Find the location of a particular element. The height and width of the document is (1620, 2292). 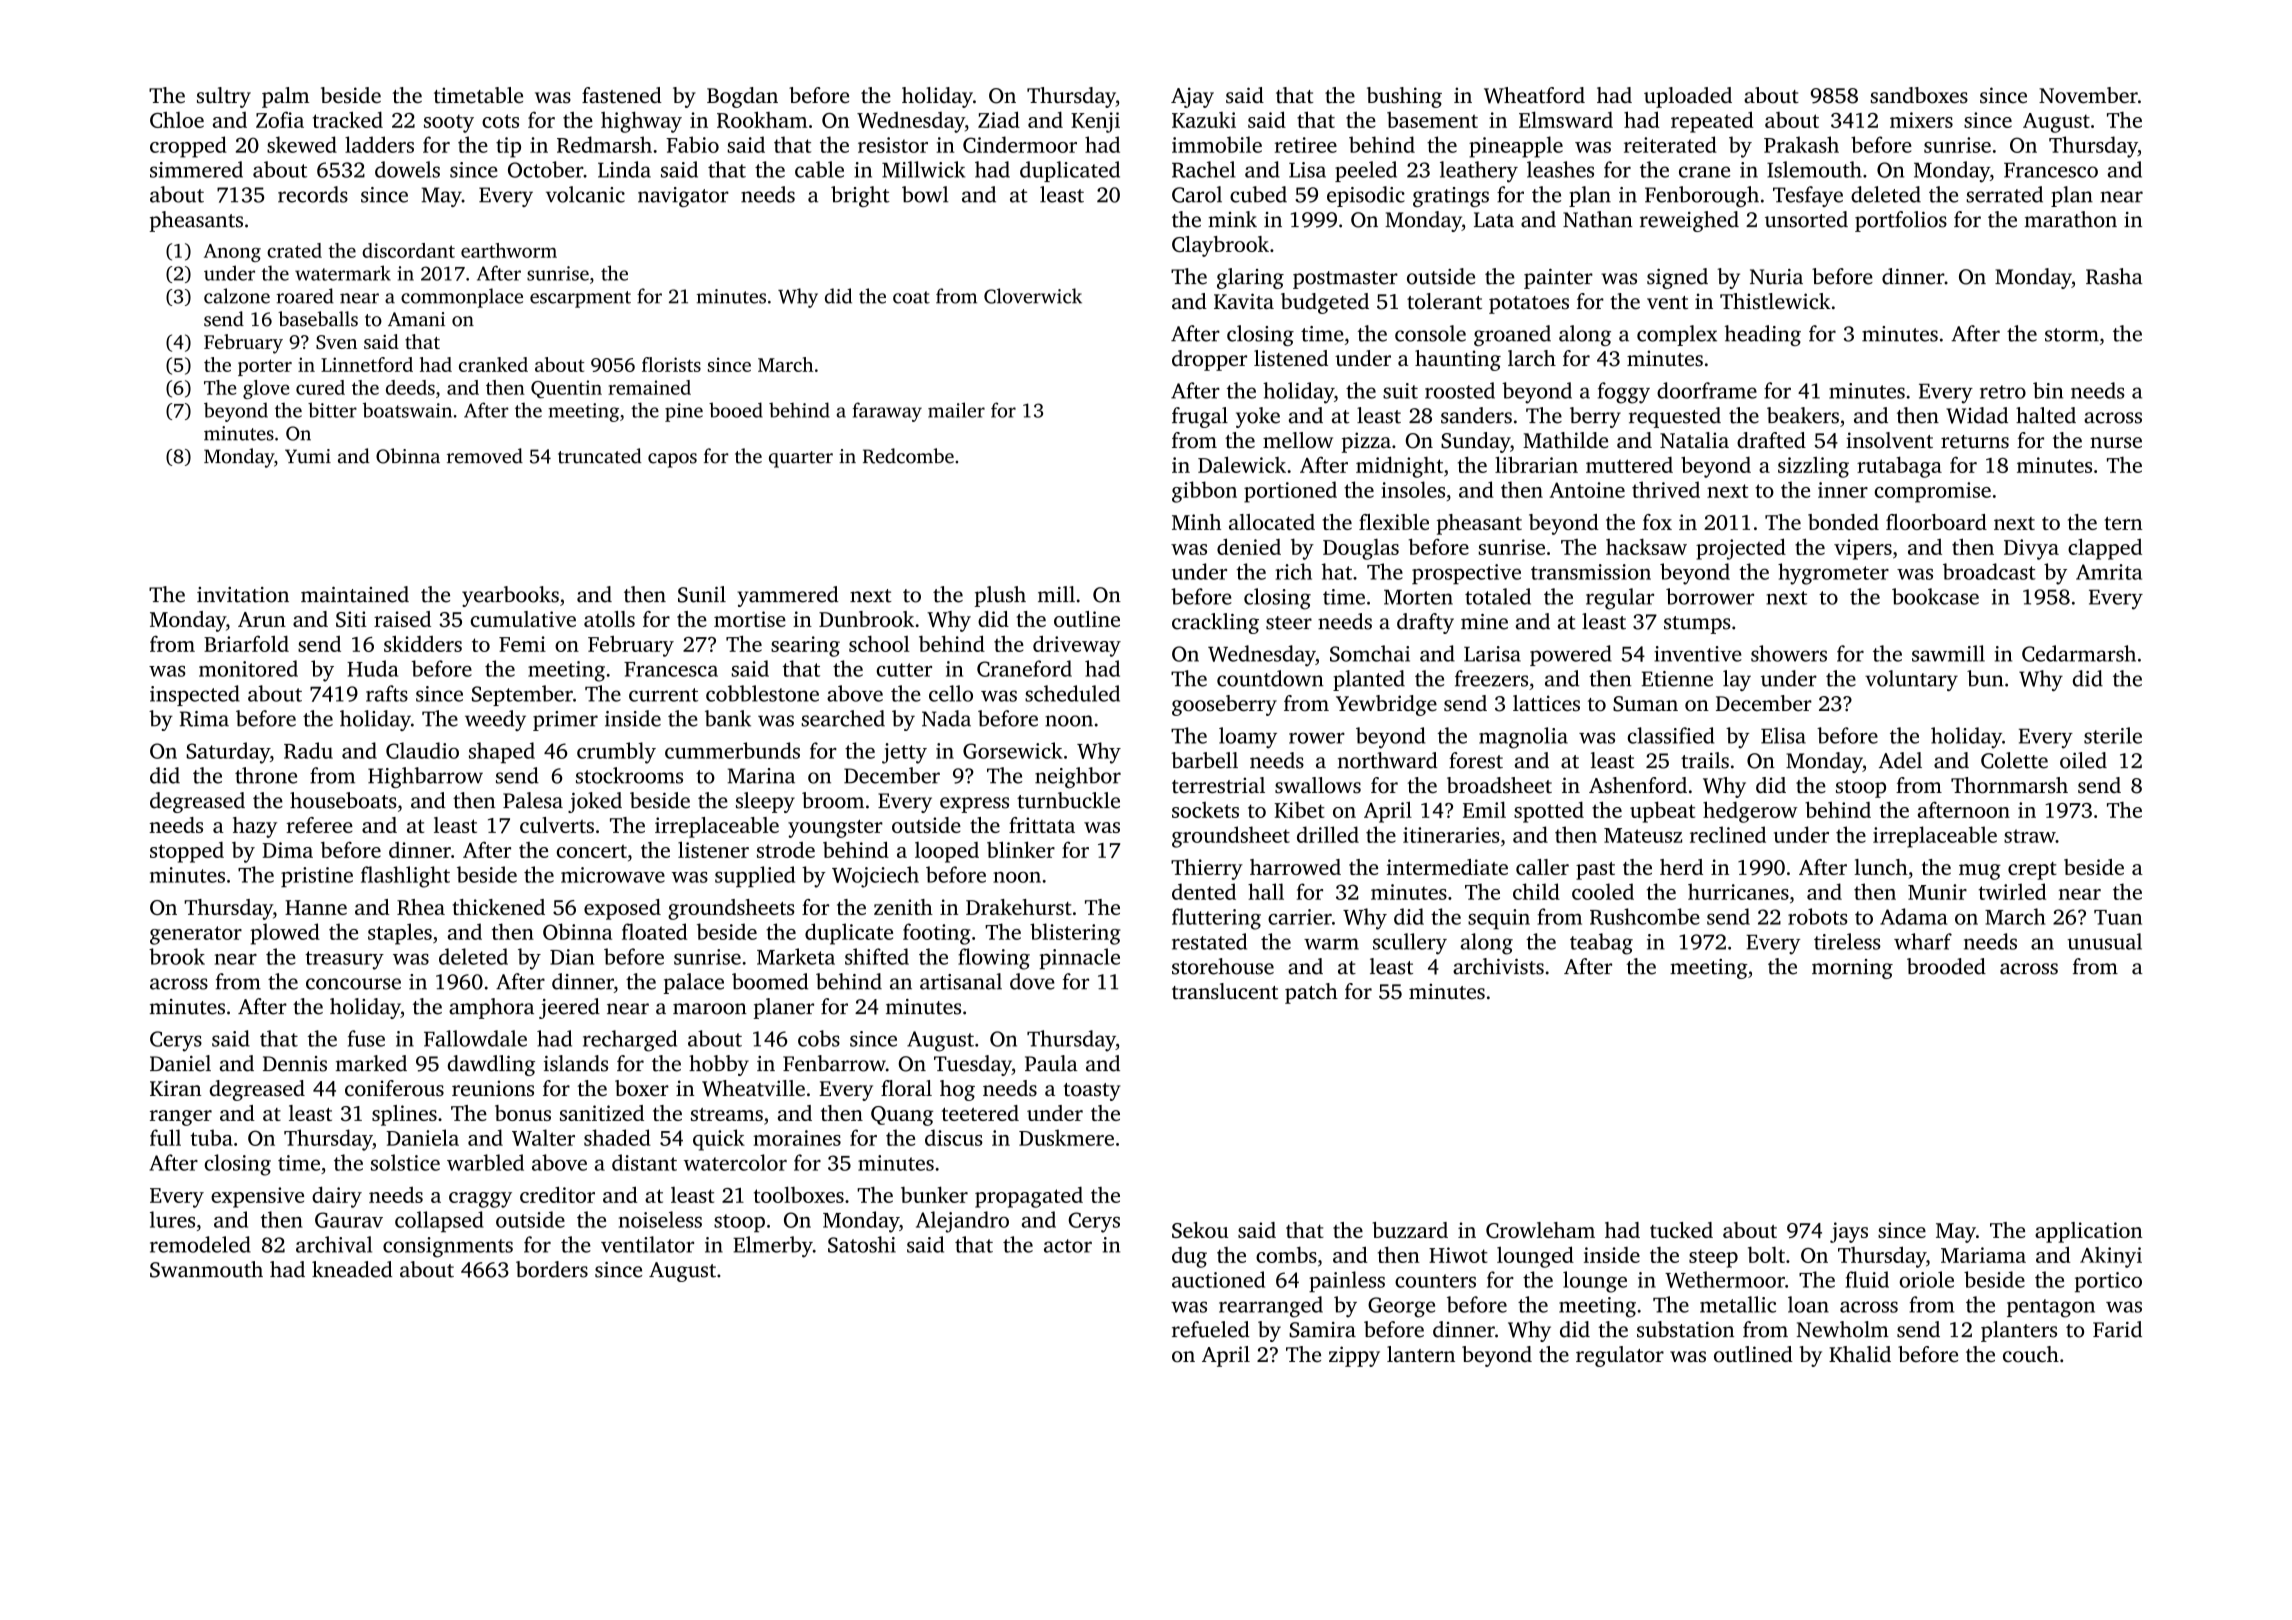

simmered is located at coordinates (196, 169).
